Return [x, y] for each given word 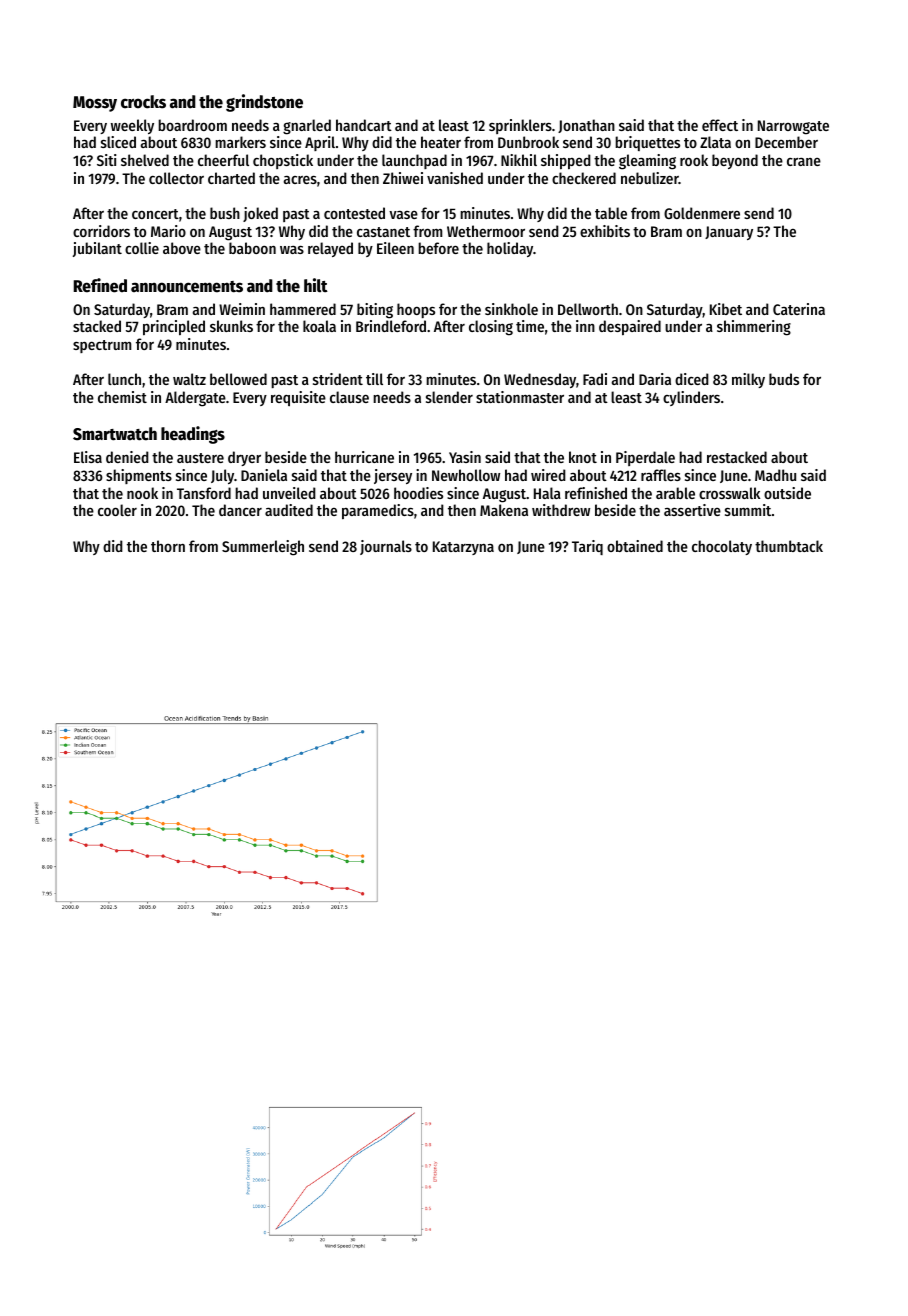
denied [127, 457]
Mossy [95, 104]
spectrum [102, 346]
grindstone [264, 103]
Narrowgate [793, 127]
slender [449, 397]
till [374, 379]
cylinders [691, 398]
